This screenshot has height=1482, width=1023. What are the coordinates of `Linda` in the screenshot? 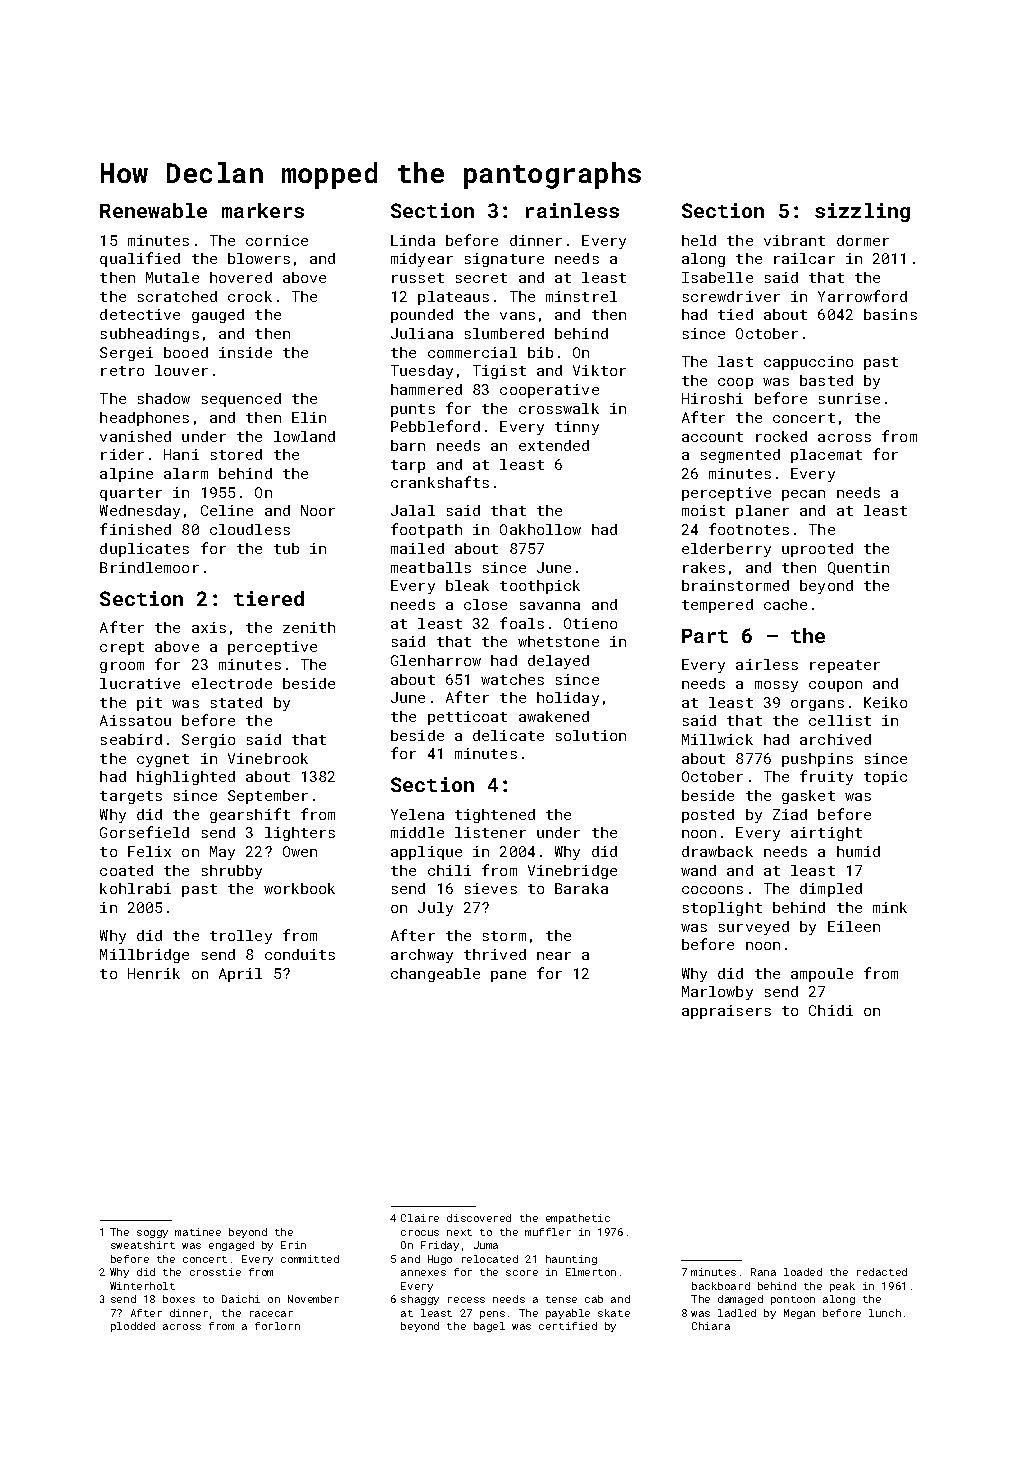 It's located at (413, 240).
